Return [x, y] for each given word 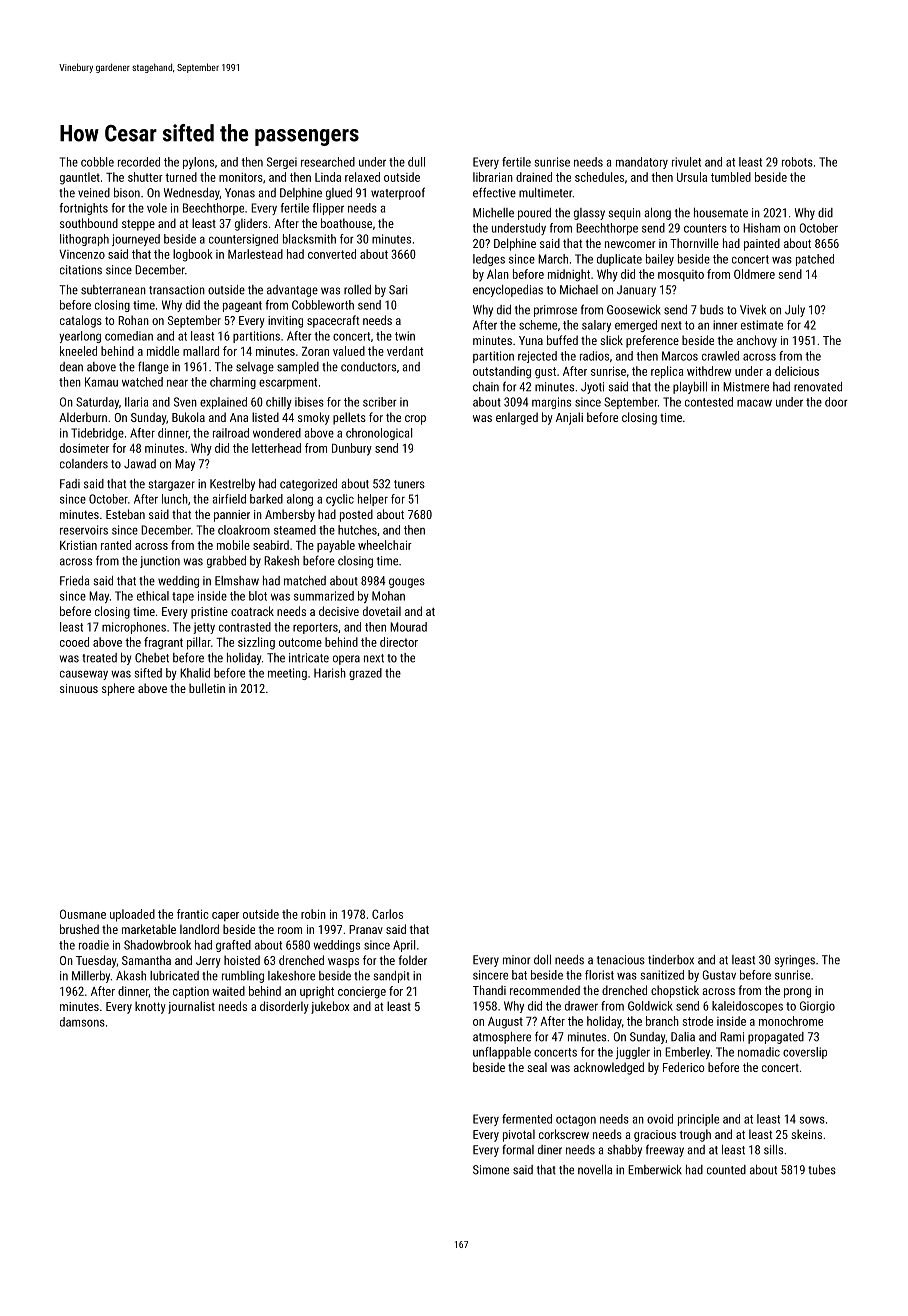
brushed [79, 929]
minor [516, 960]
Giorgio [817, 1007]
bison [127, 193]
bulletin [207, 688]
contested [709, 402]
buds [712, 310]
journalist [191, 1007]
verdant [405, 351]
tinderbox [671, 960]
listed [265, 417]
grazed [365, 674]
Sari [398, 290]
